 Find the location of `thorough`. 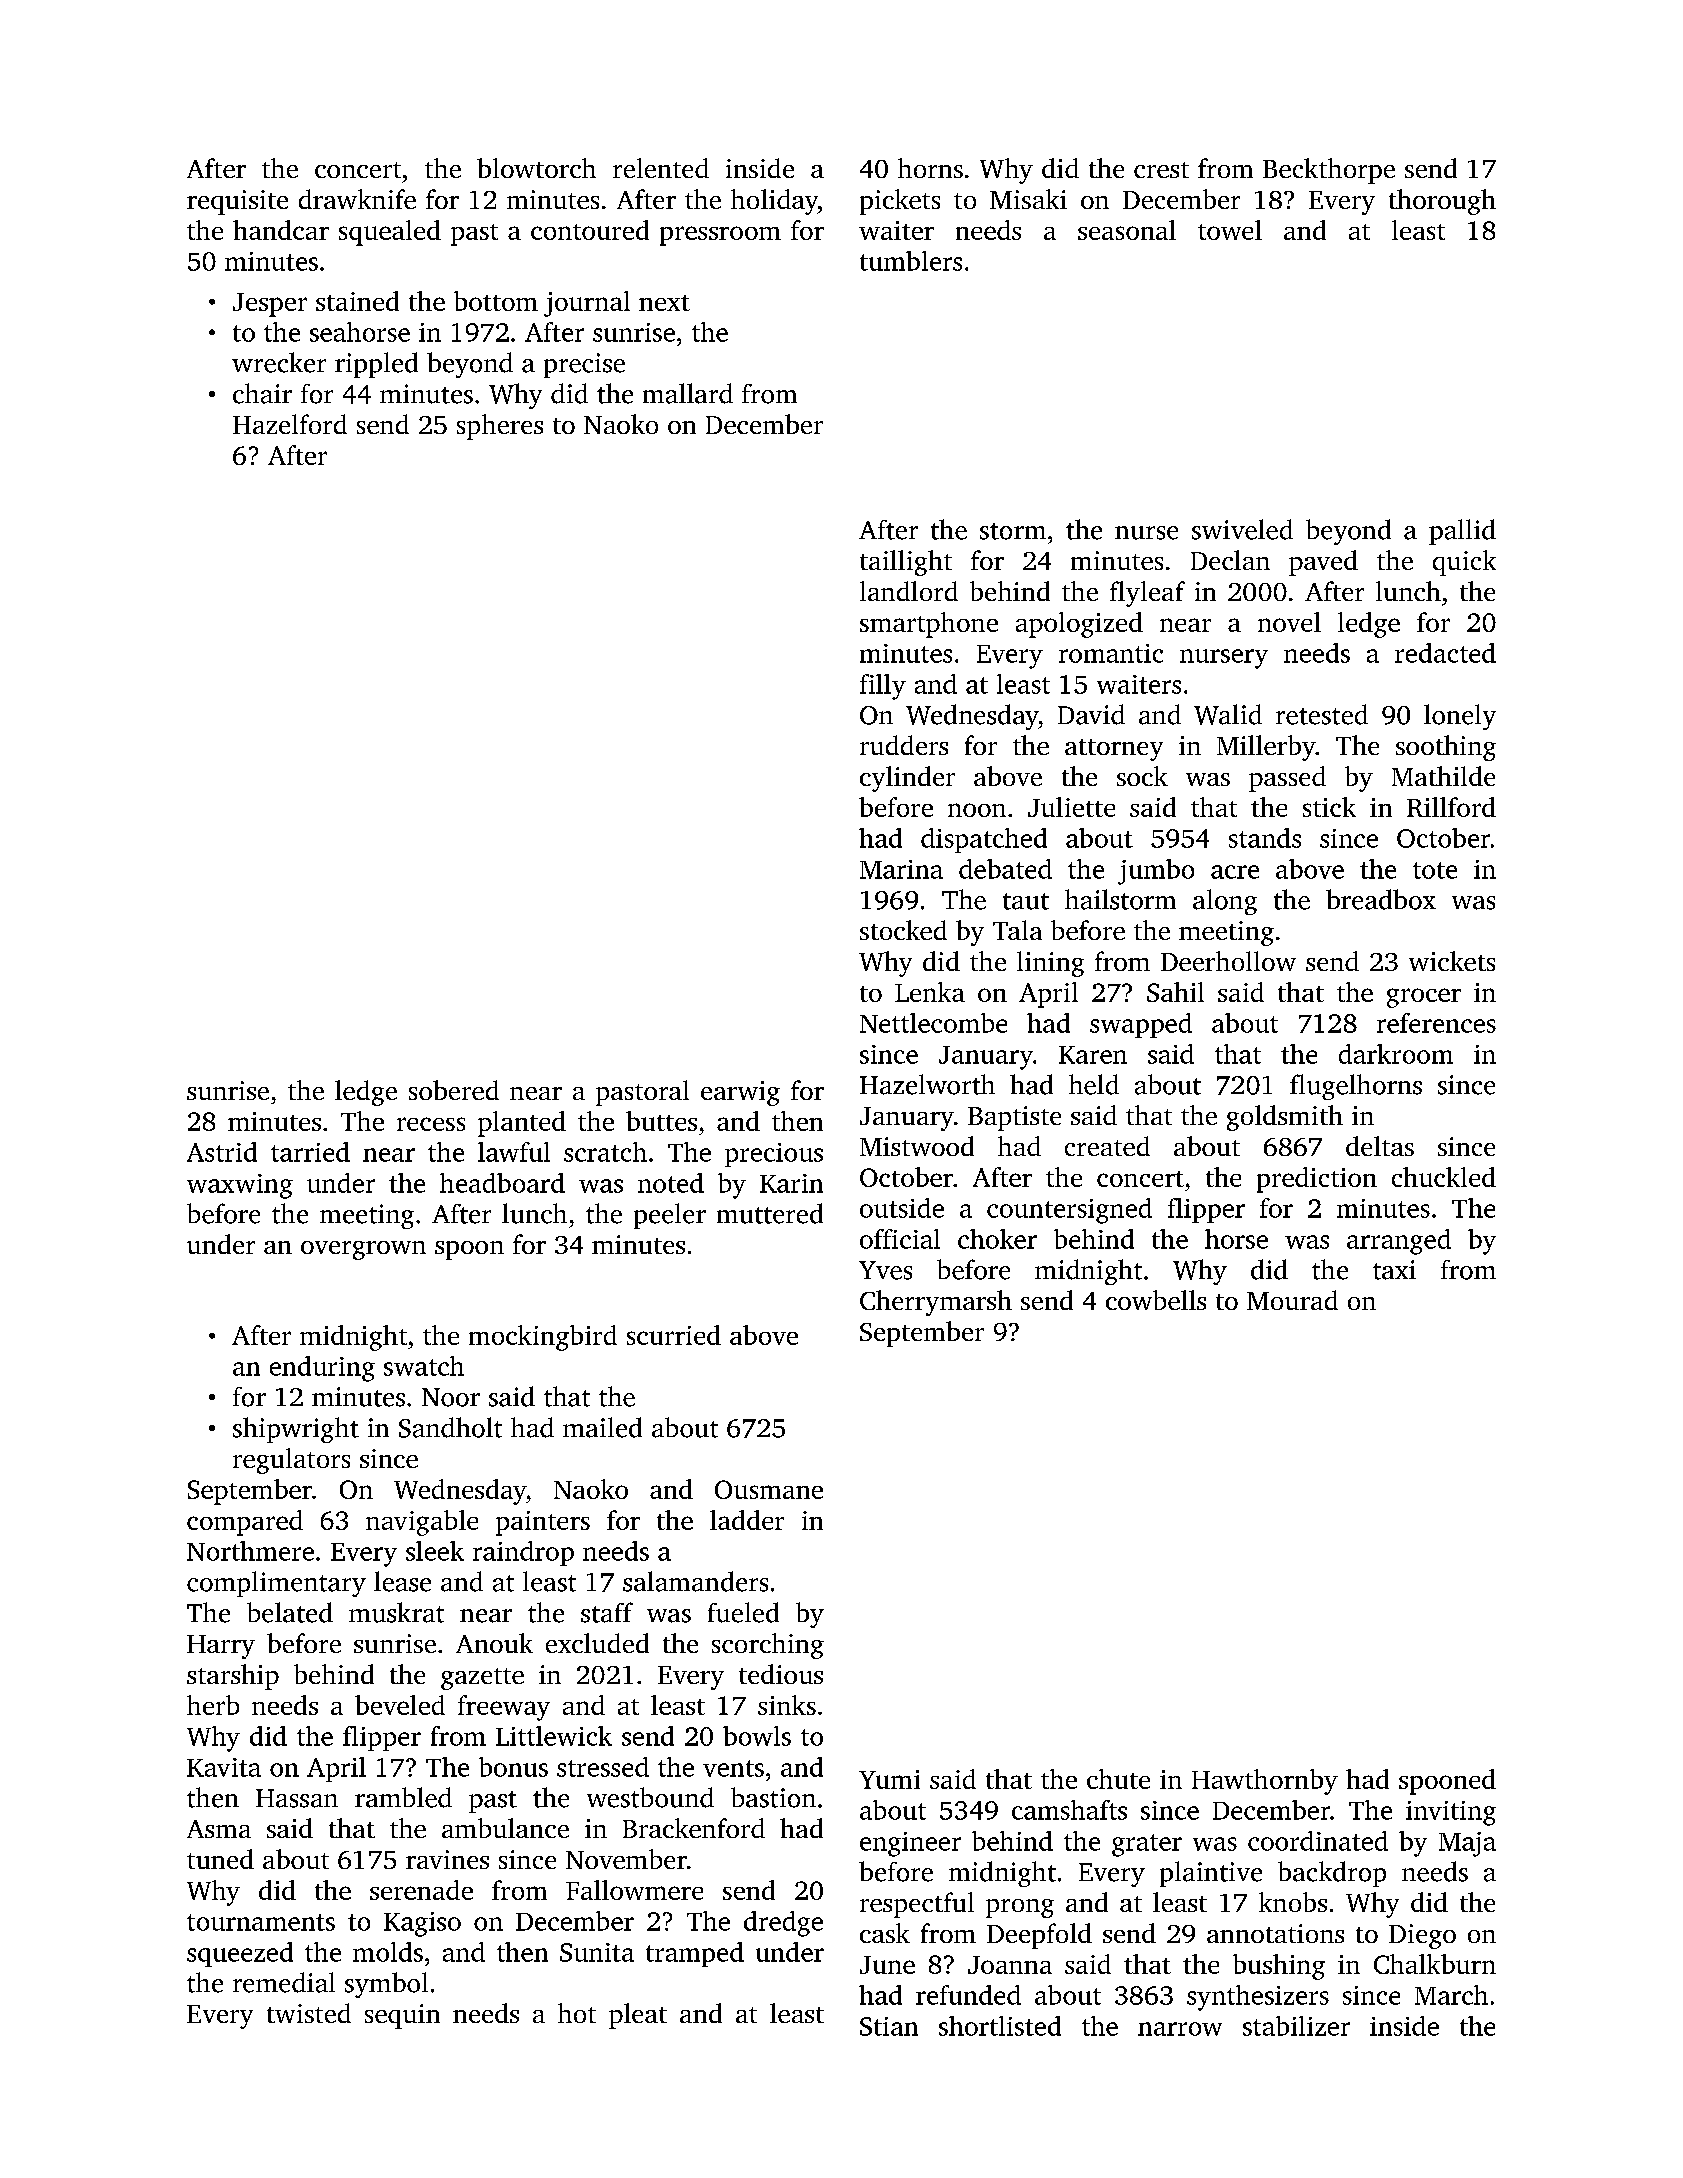

thorough is located at coordinates (1442, 202).
